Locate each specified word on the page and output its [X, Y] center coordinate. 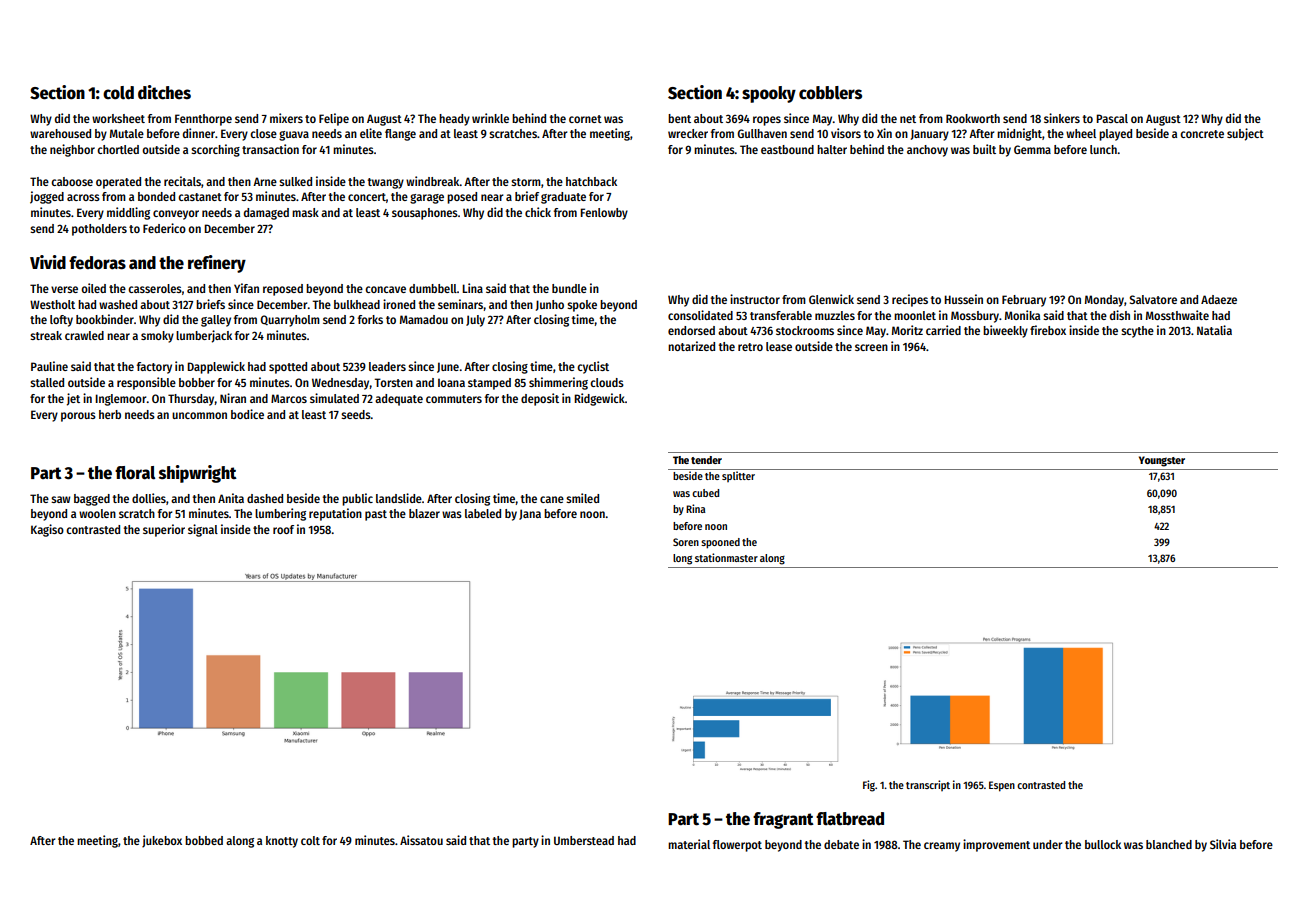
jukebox [162, 841]
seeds [356, 414]
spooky [769, 94]
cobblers [830, 93]
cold [118, 93]
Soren [686, 542]
